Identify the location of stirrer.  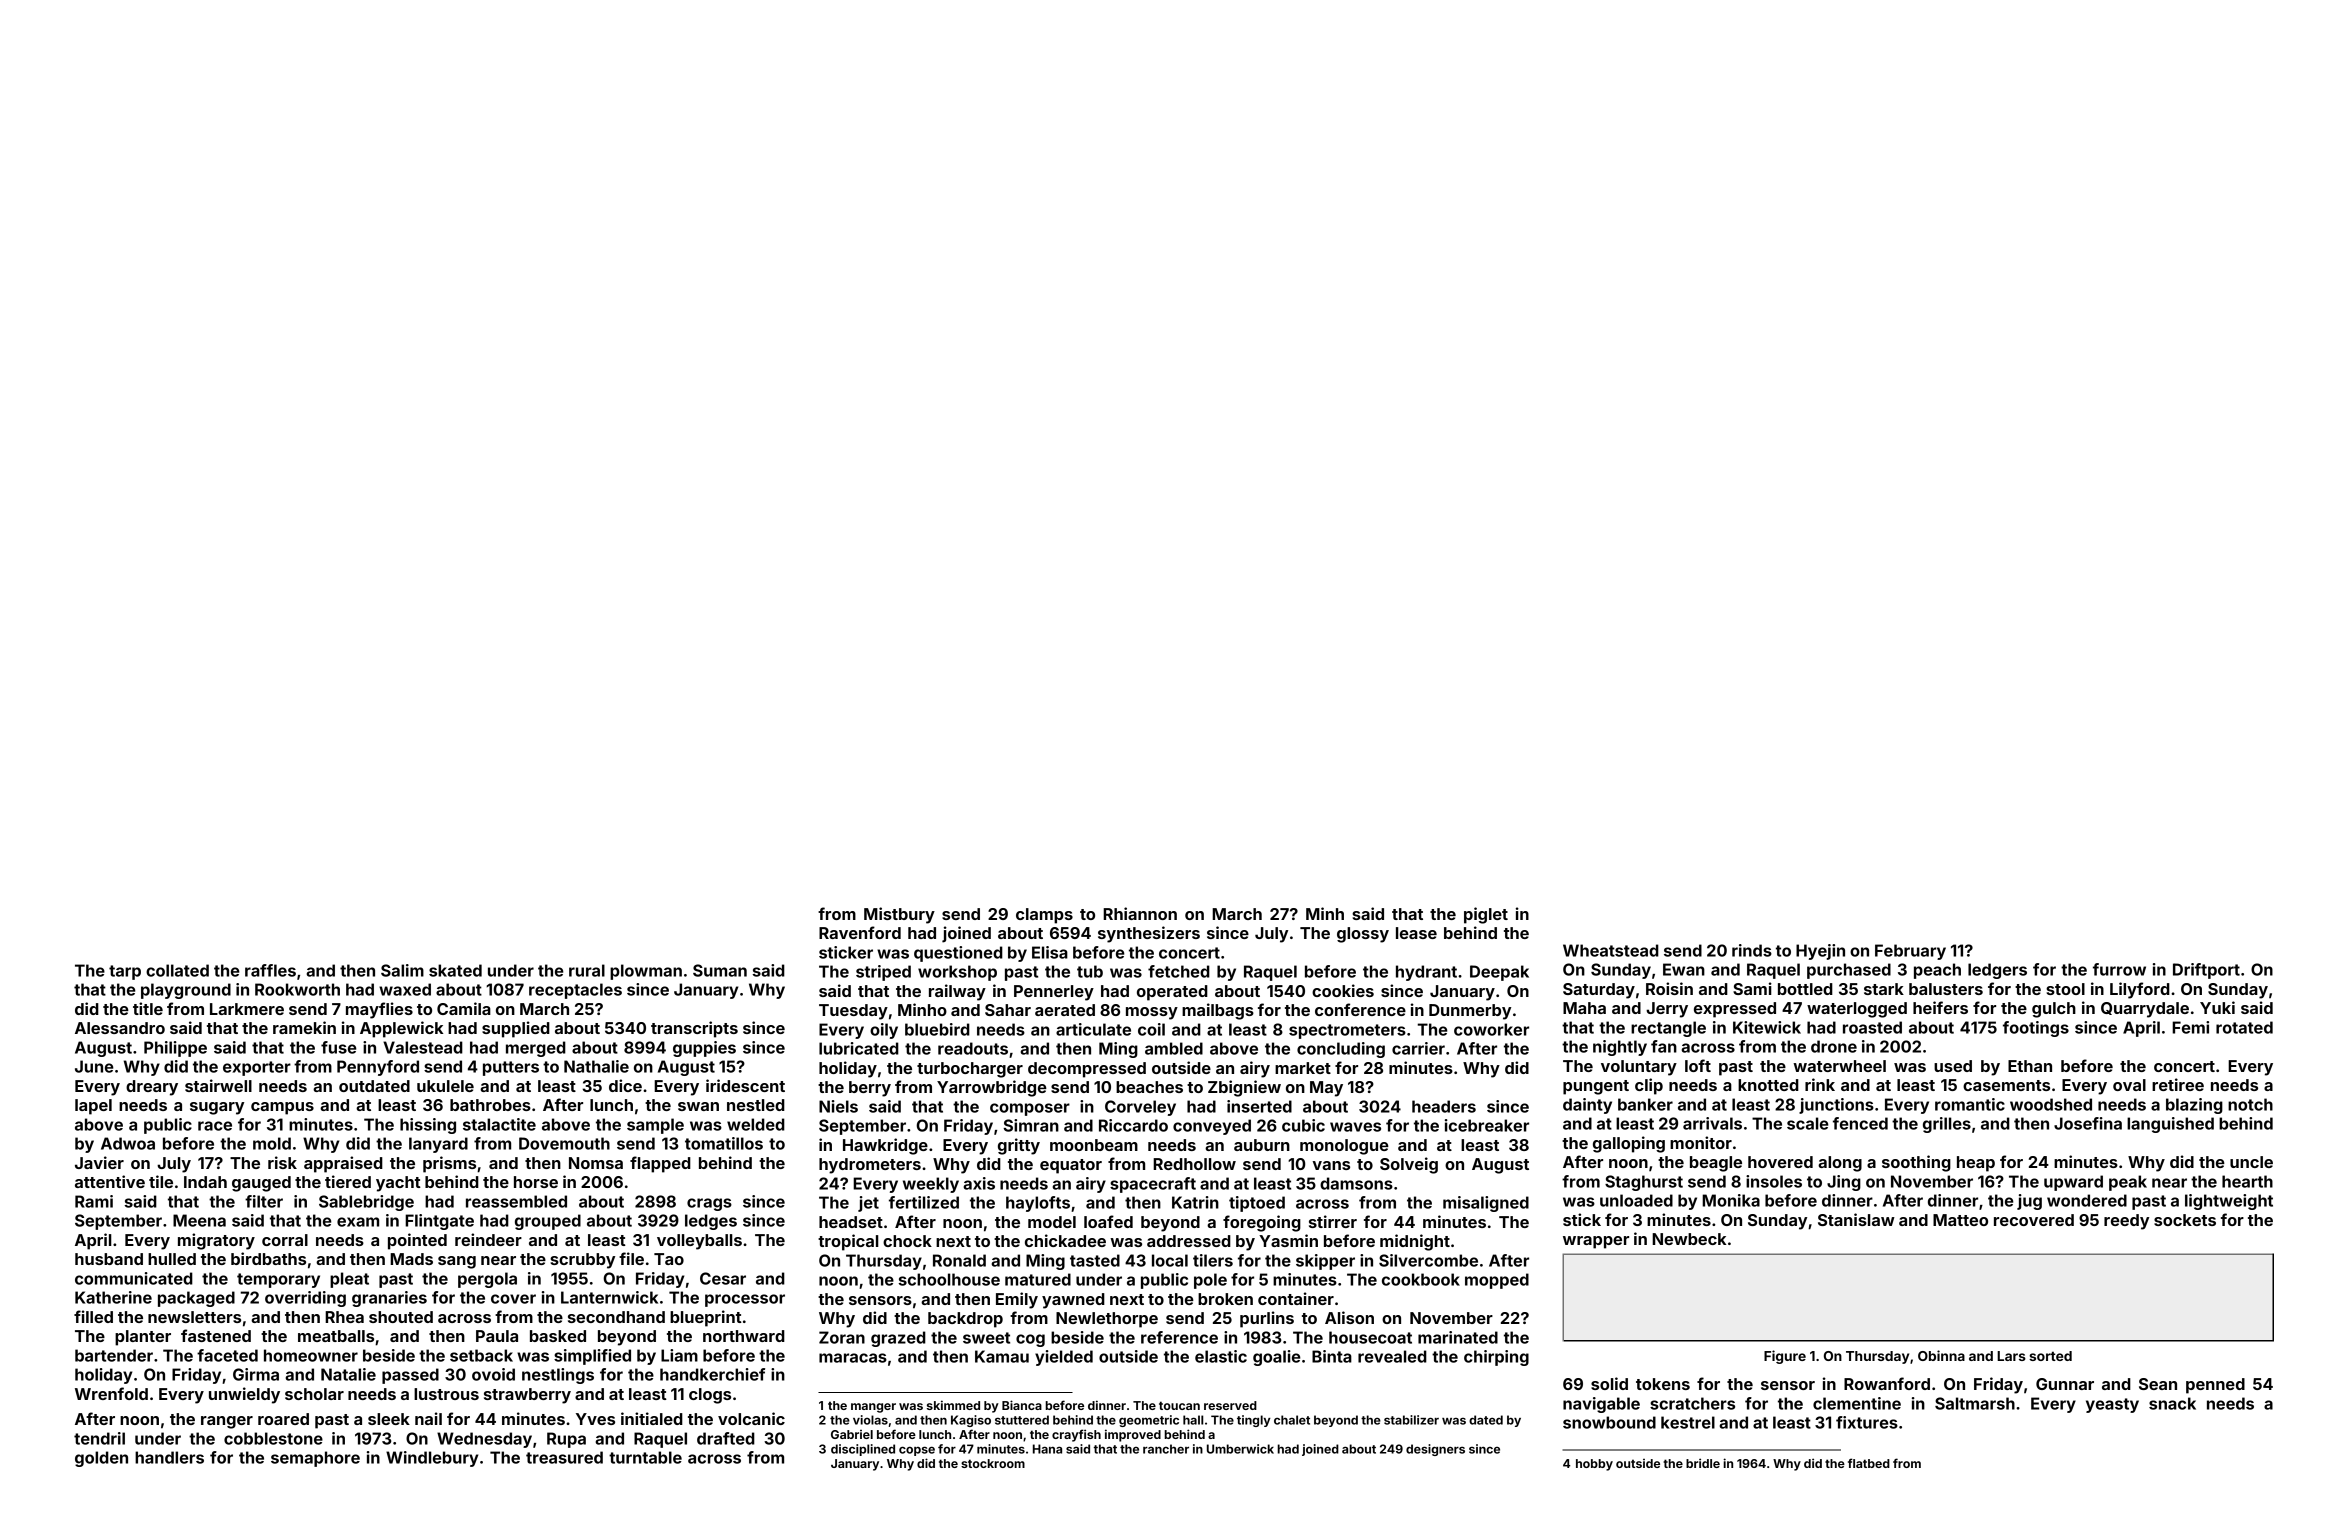
(1333, 1221).
